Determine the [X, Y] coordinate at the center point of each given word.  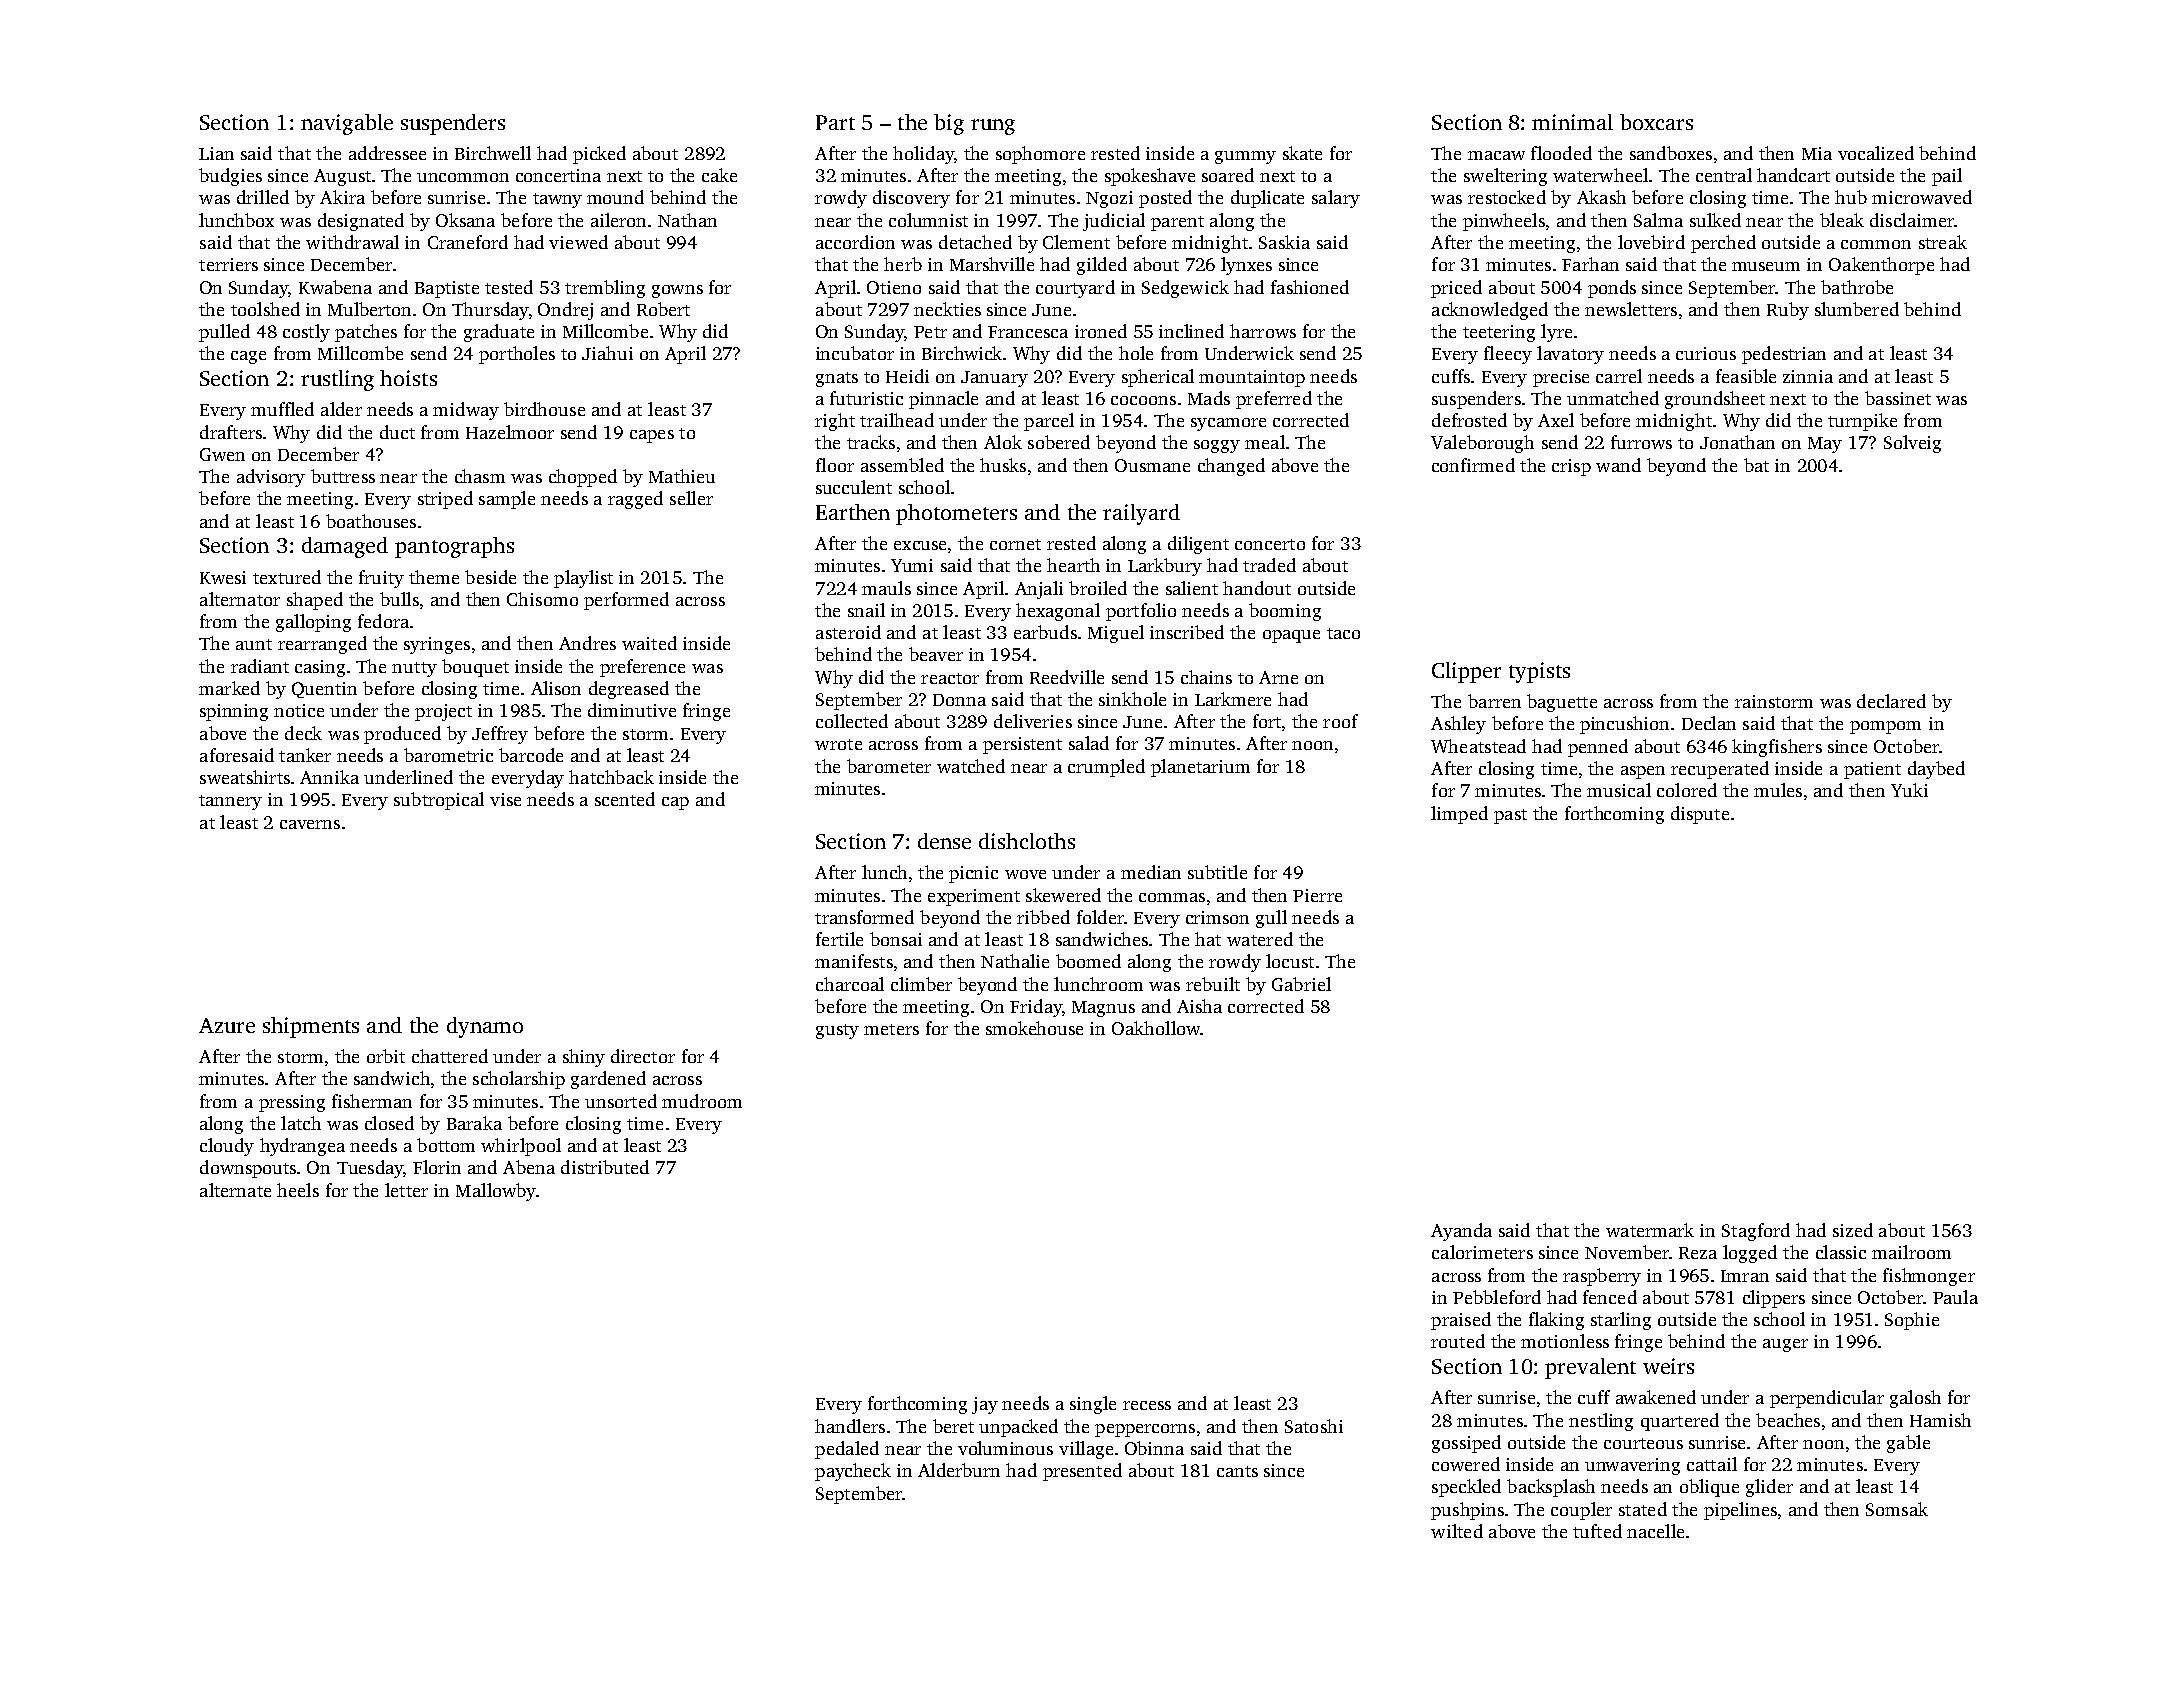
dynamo [485, 1027]
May [1825, 445]
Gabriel [1301, 984]
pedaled [847, 1450]
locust [1290, 961]
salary [1336, 199]
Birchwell [493, 153]
